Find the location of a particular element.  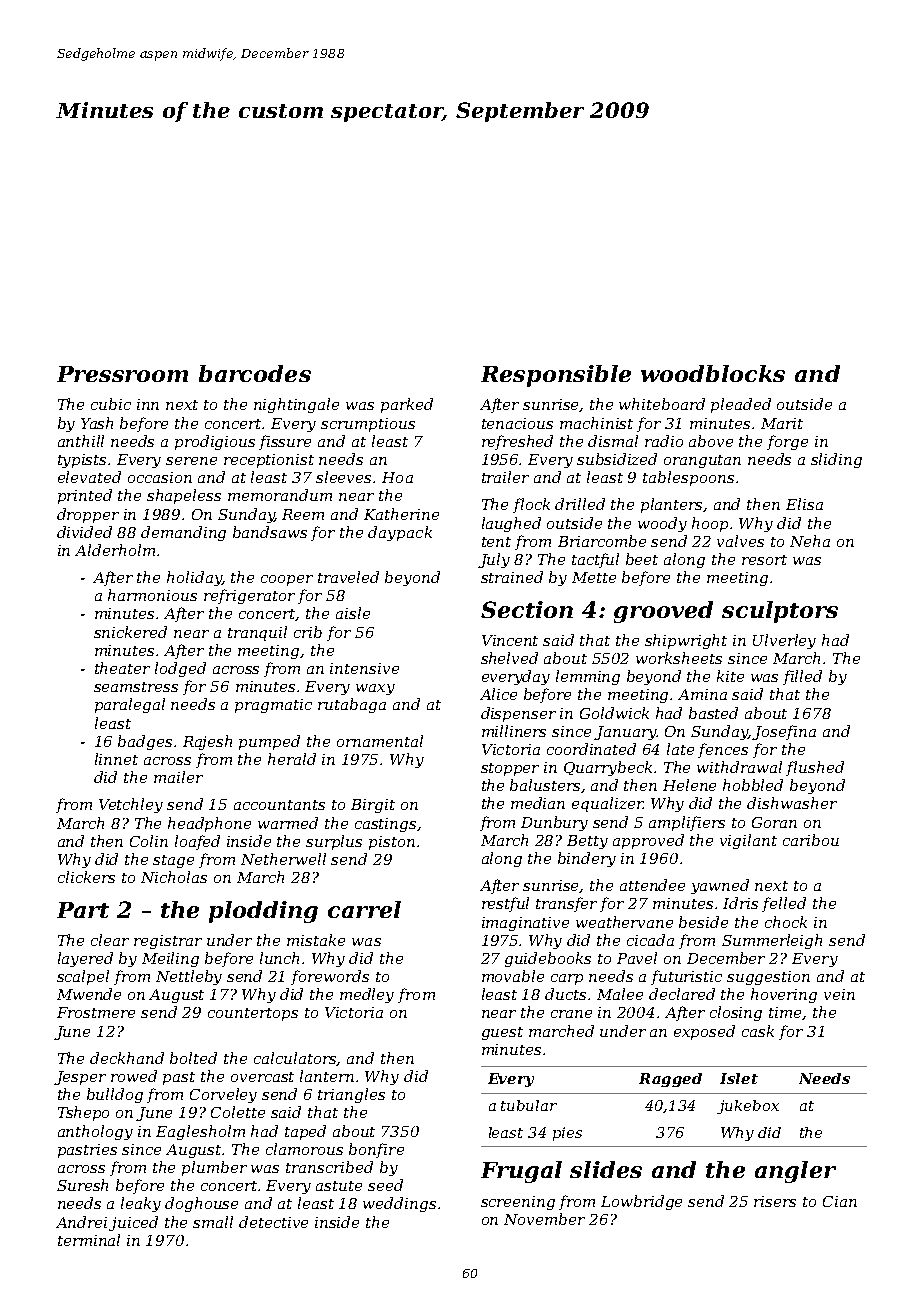

anthill is located at coordinates (81, 441).
